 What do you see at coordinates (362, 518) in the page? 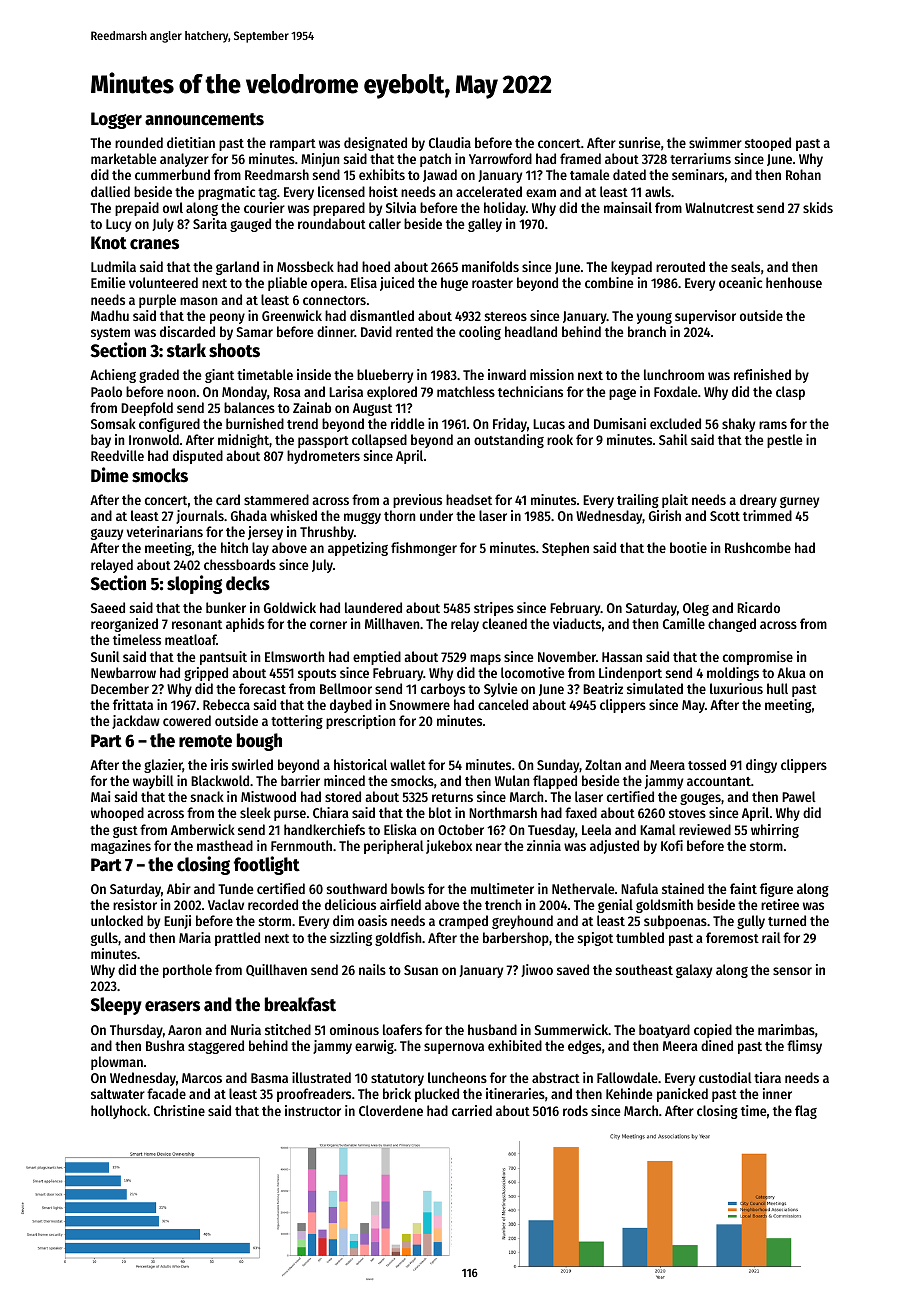
I see `muggy` at bounding box center [362, 518].
